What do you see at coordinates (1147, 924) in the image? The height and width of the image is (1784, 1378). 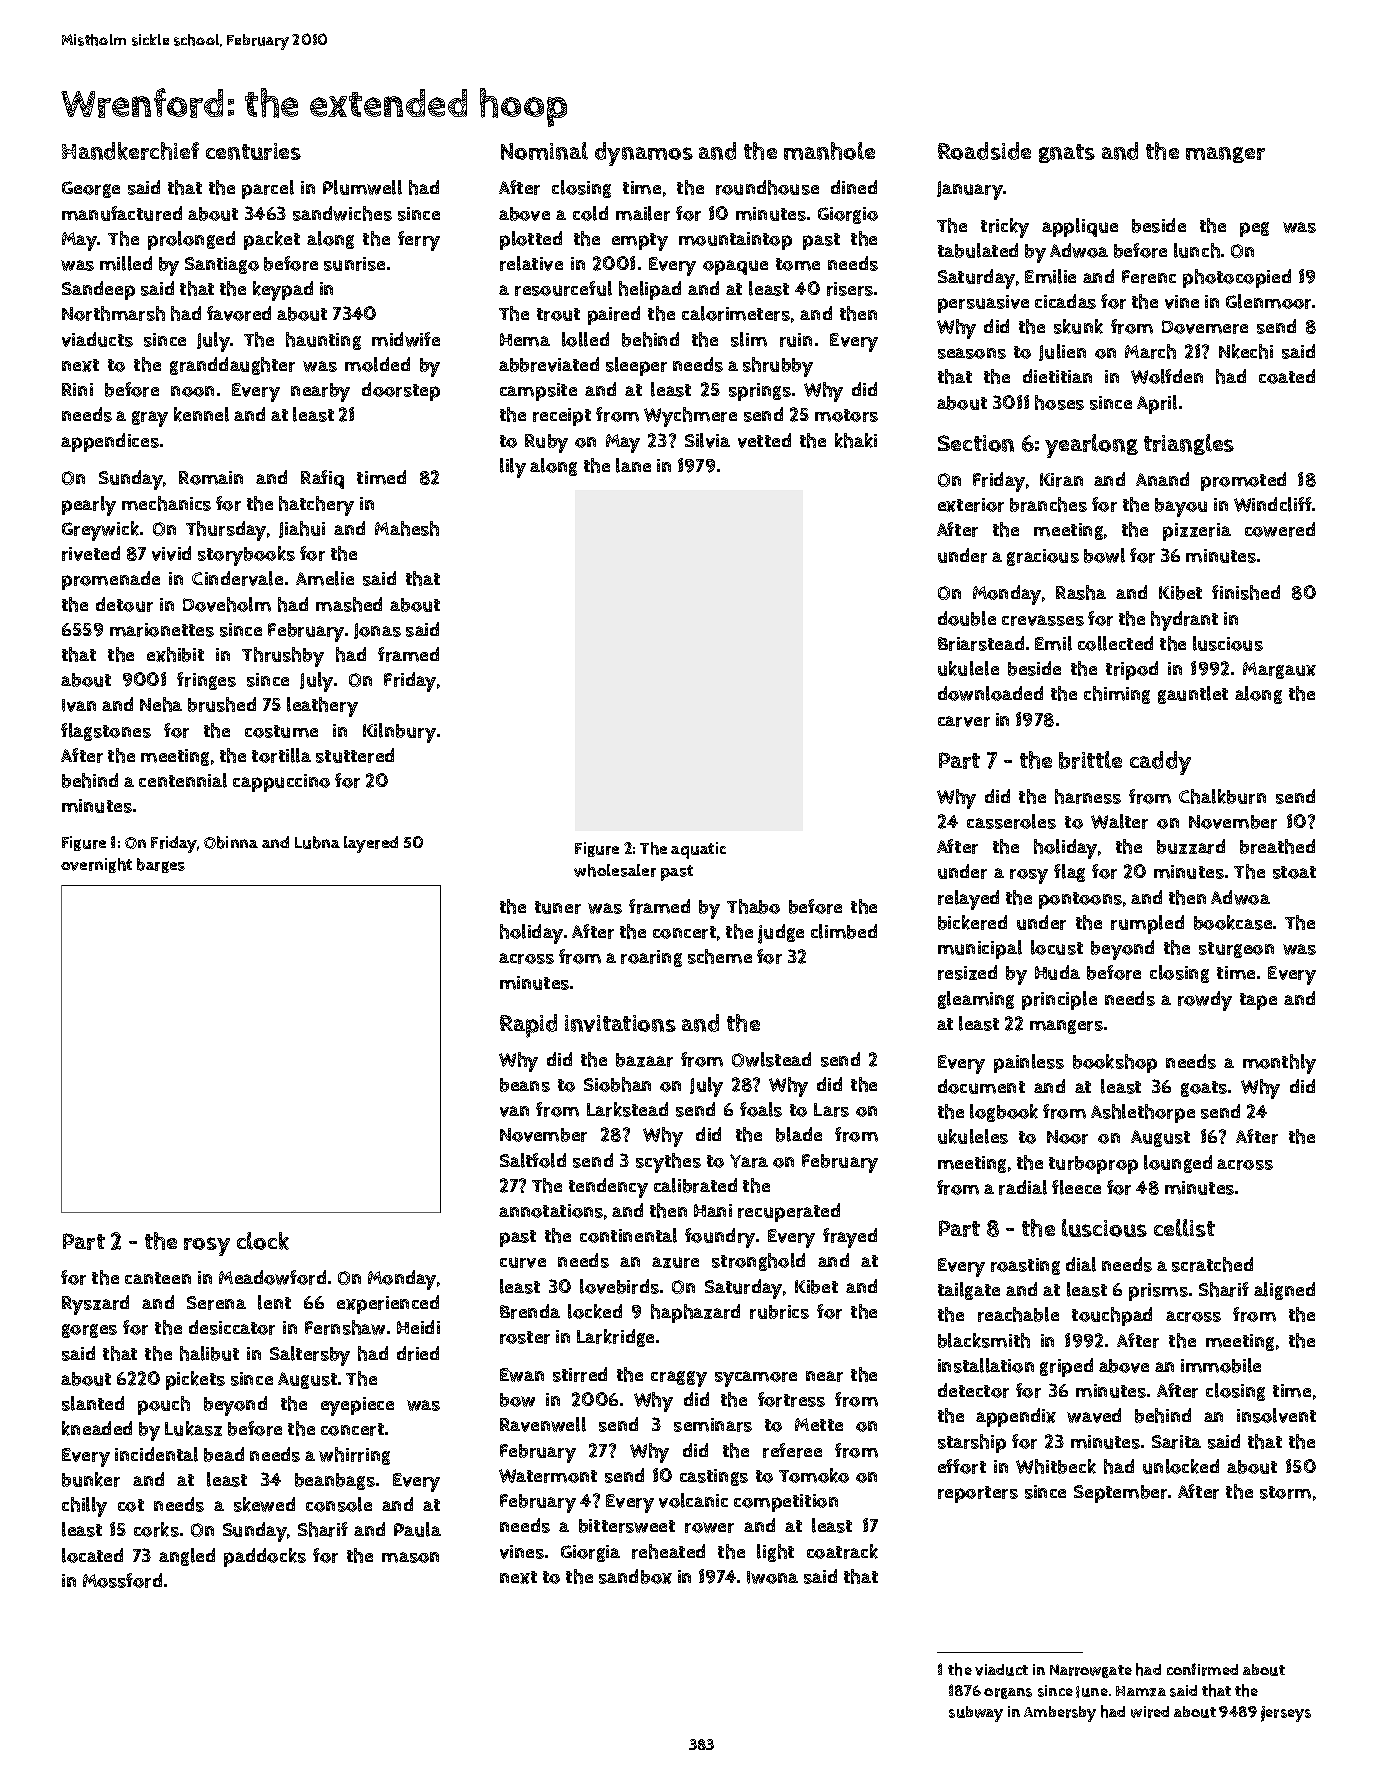 I see `rumpled` at bounding box center [1147, 924].
